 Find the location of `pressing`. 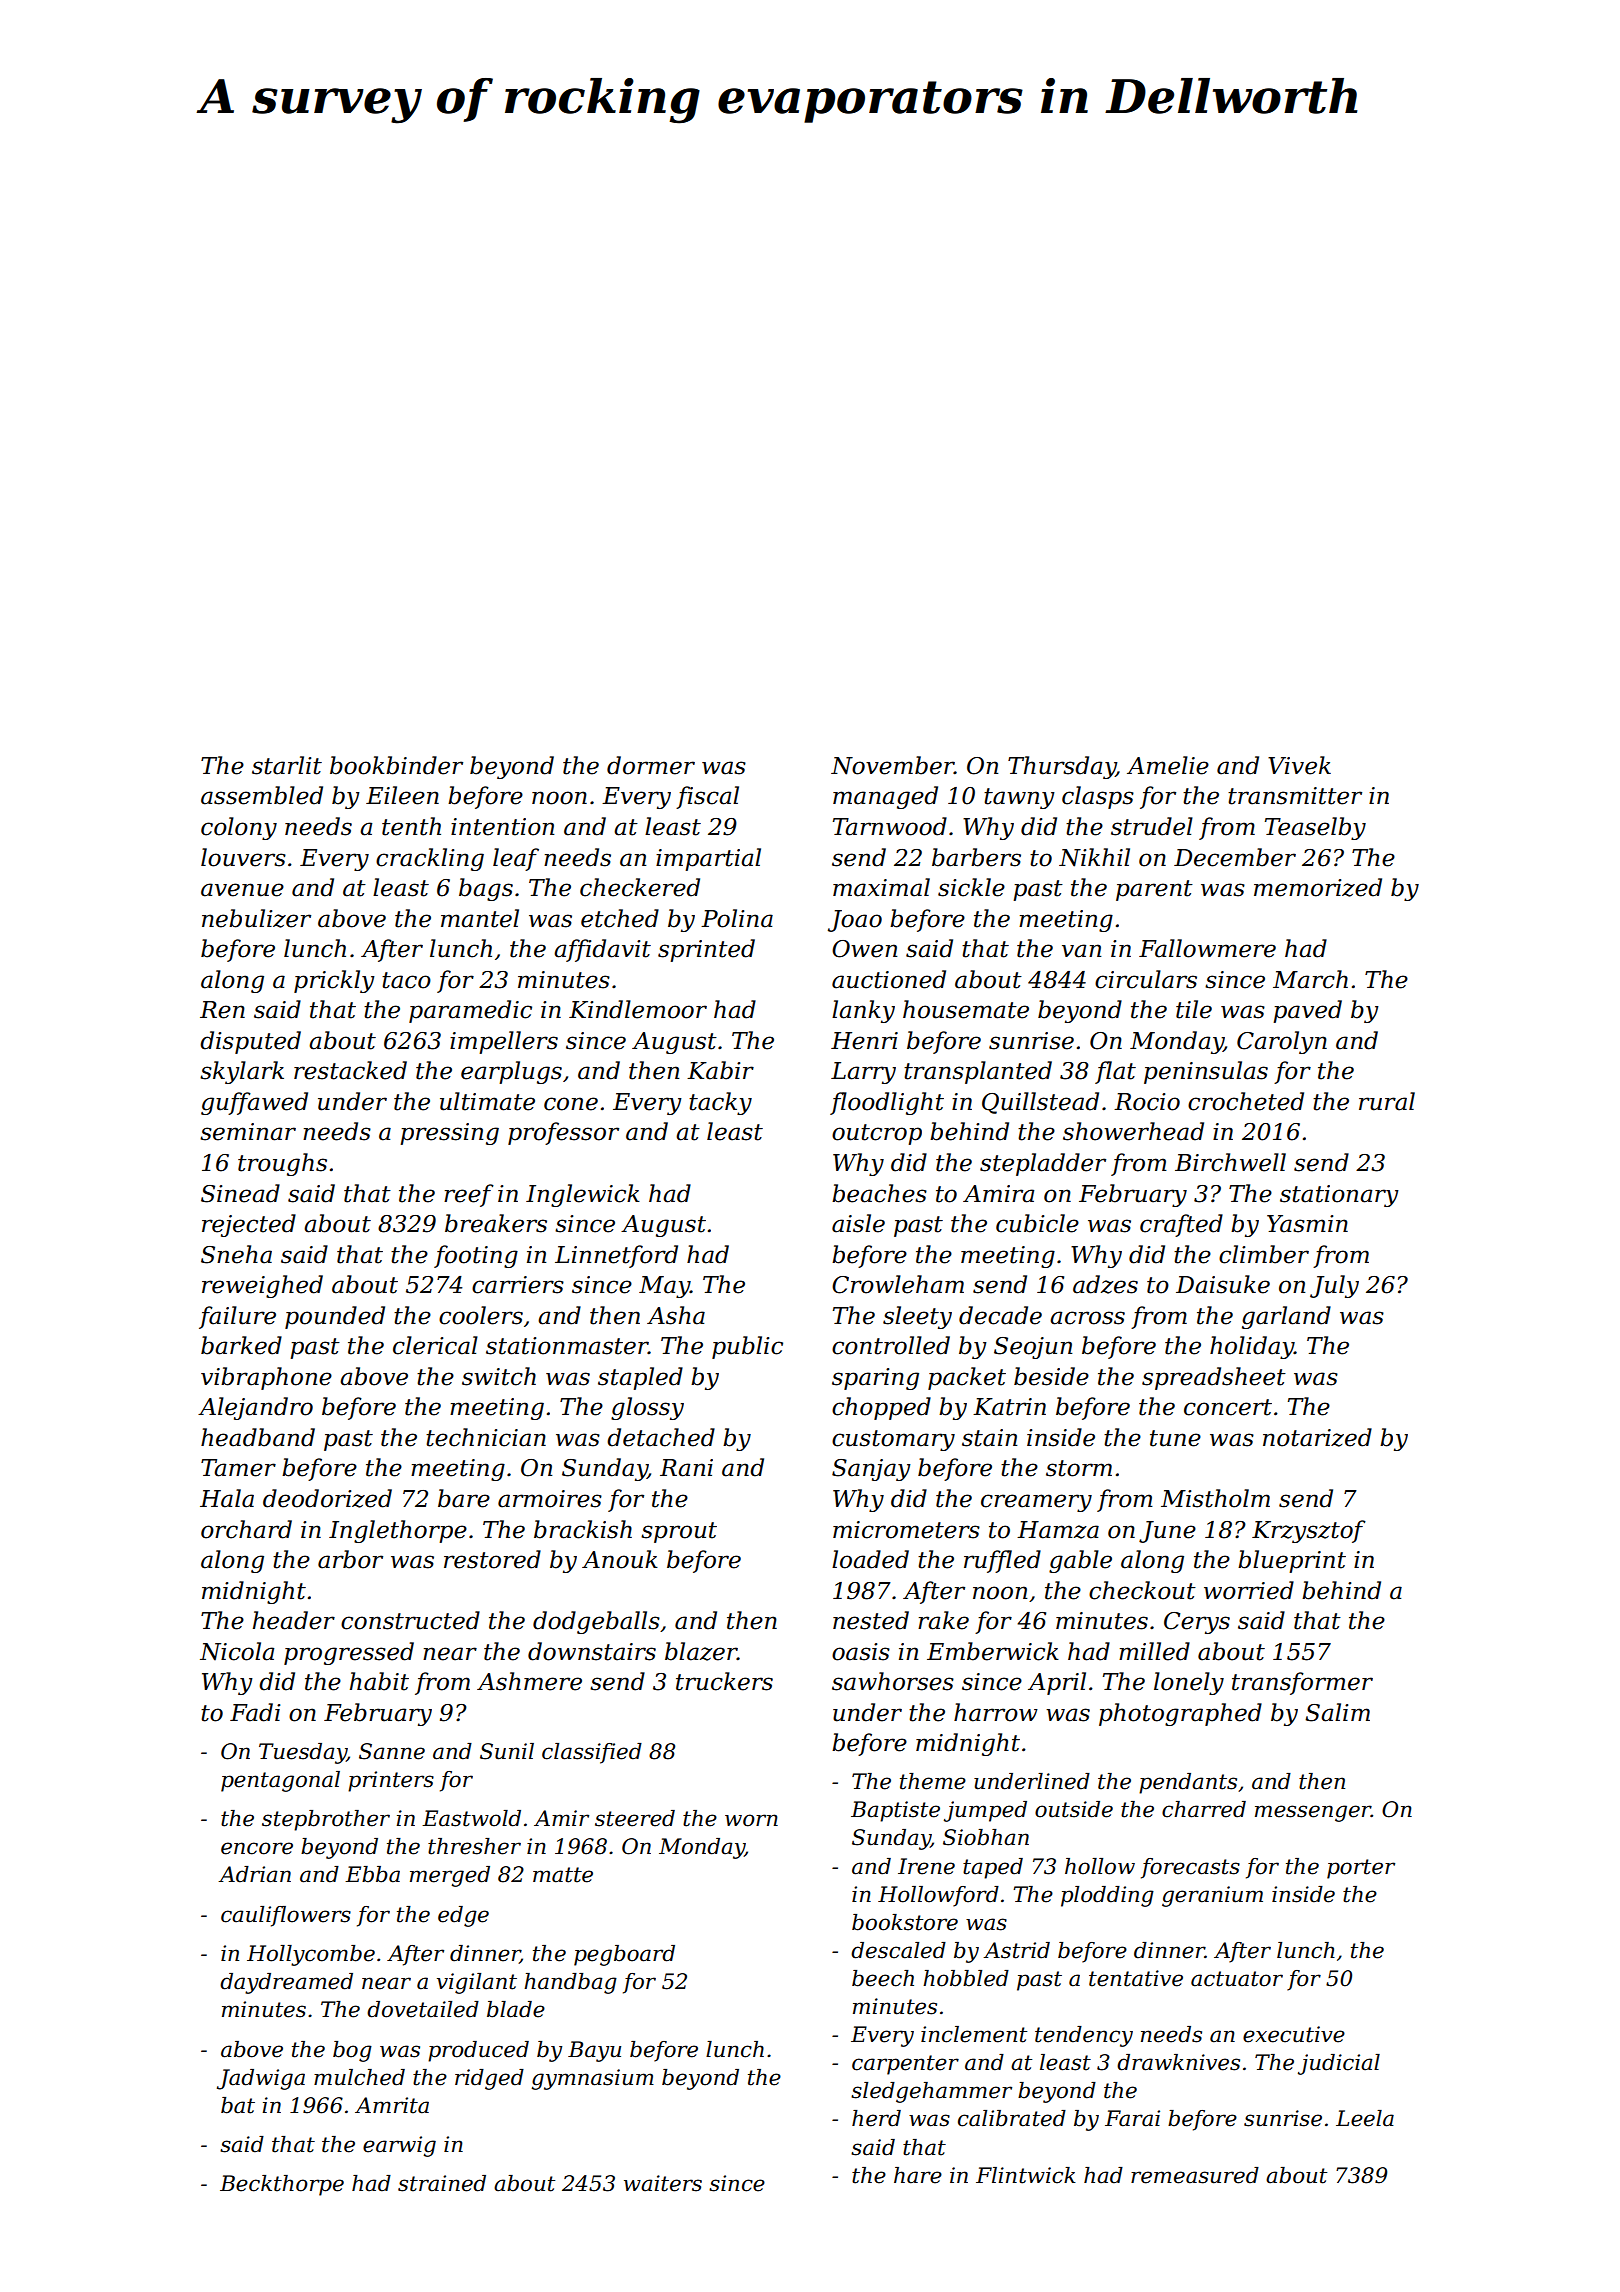

pressing is located at coordinates (449, 1134).
